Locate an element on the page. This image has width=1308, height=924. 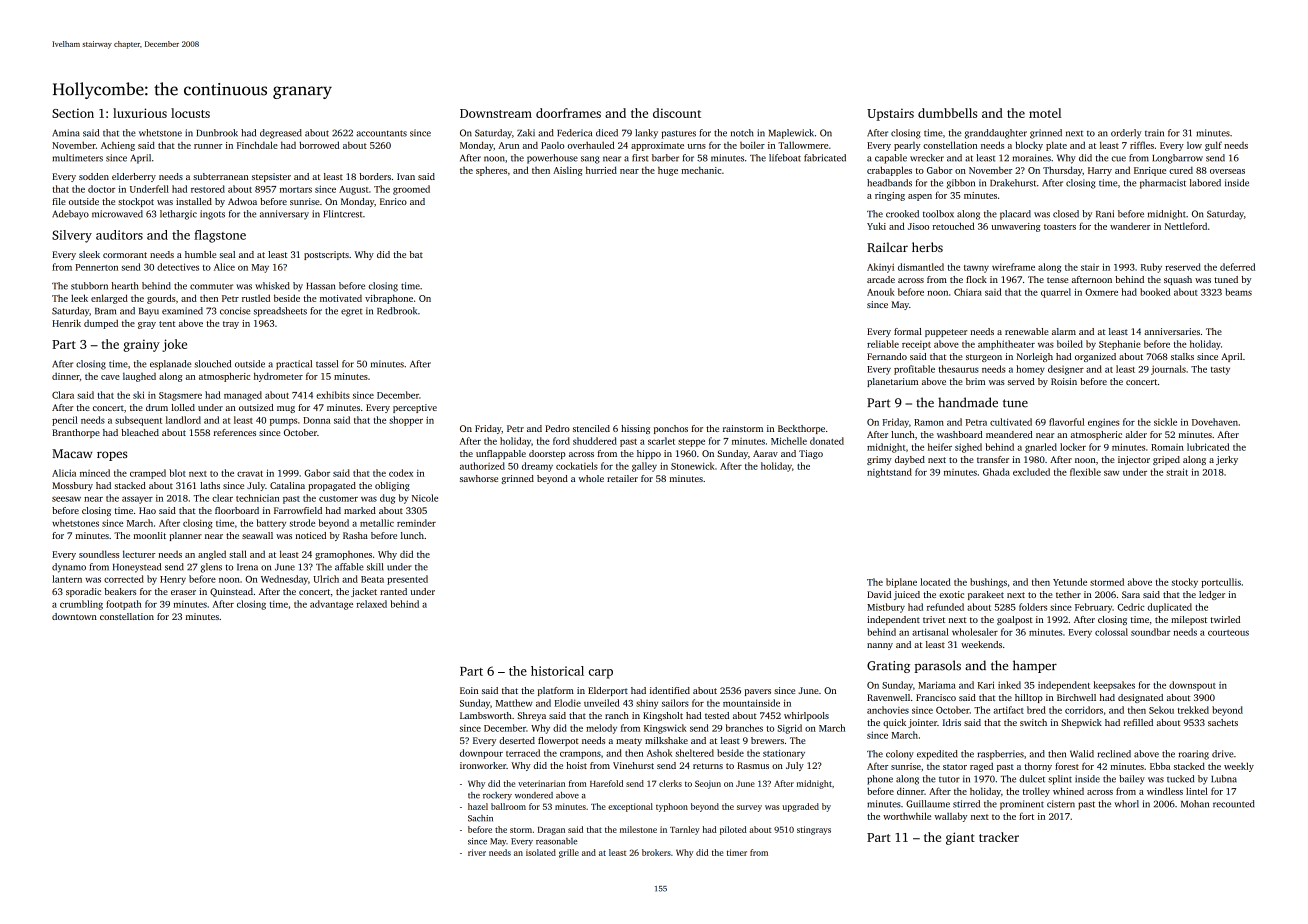
Idris is located at coordinates (952, 722).
